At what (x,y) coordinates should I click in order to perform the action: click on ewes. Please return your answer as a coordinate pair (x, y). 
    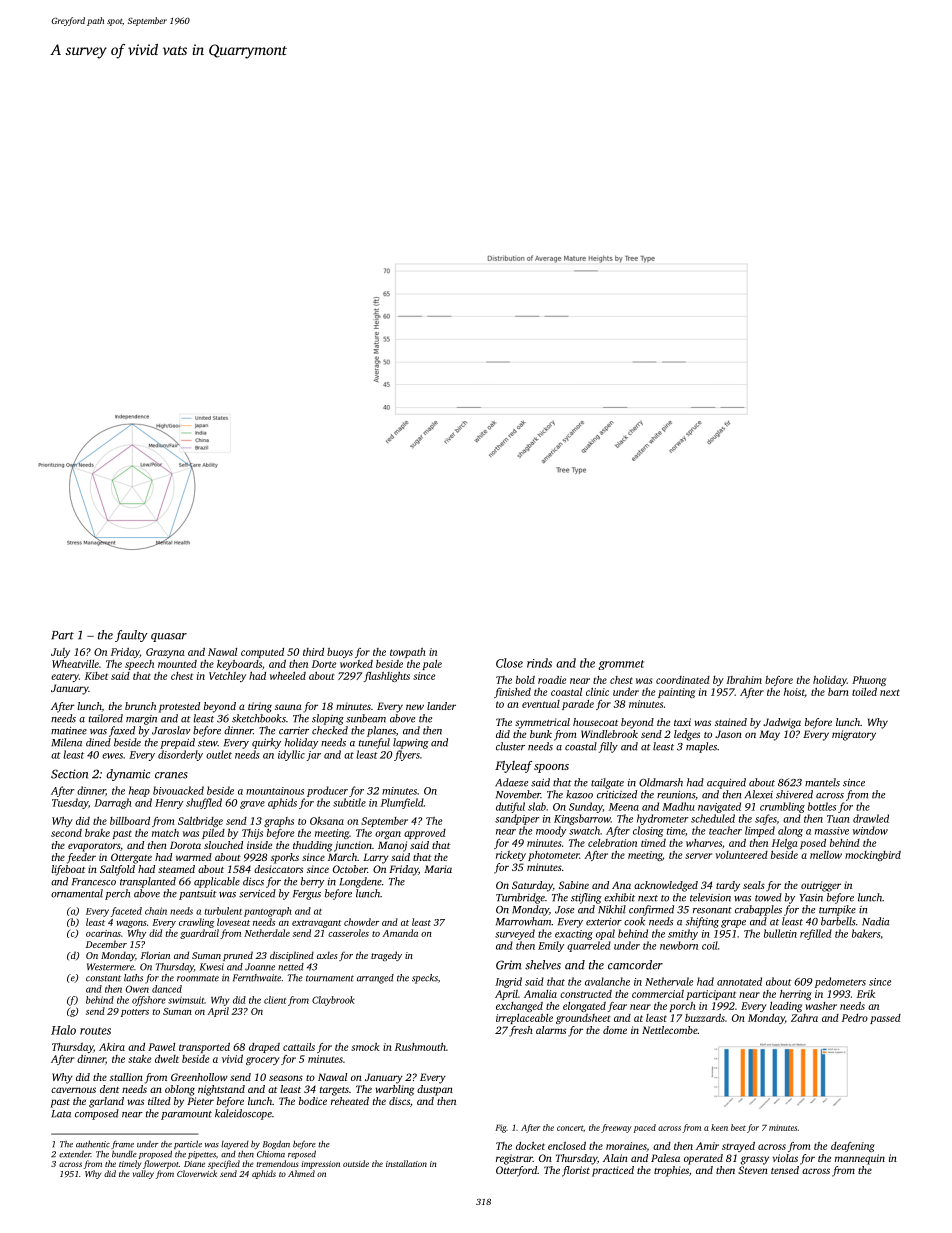
    Looking at the image, I should click on (112, 756).
